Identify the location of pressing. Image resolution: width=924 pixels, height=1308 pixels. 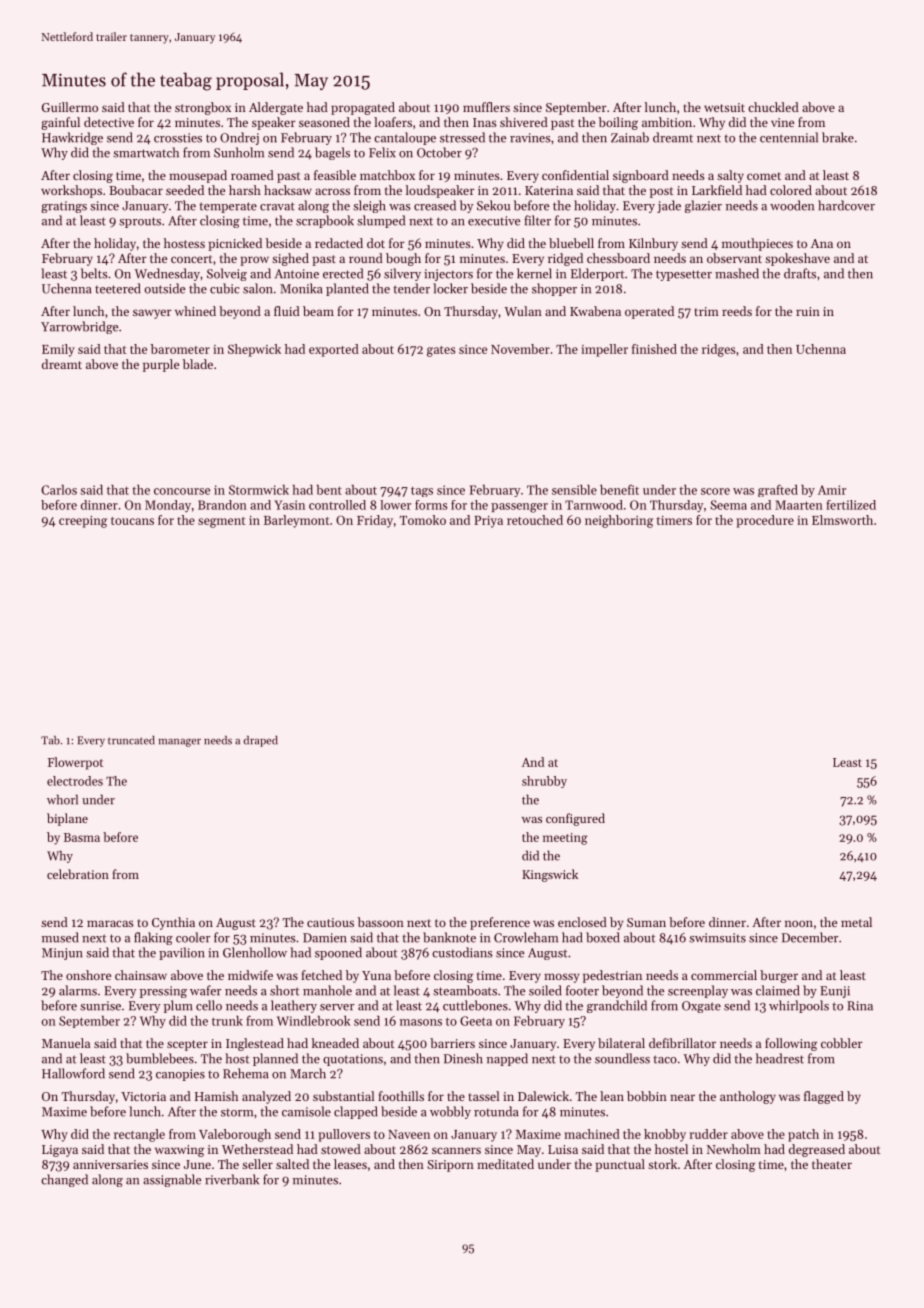
(163, 992).
